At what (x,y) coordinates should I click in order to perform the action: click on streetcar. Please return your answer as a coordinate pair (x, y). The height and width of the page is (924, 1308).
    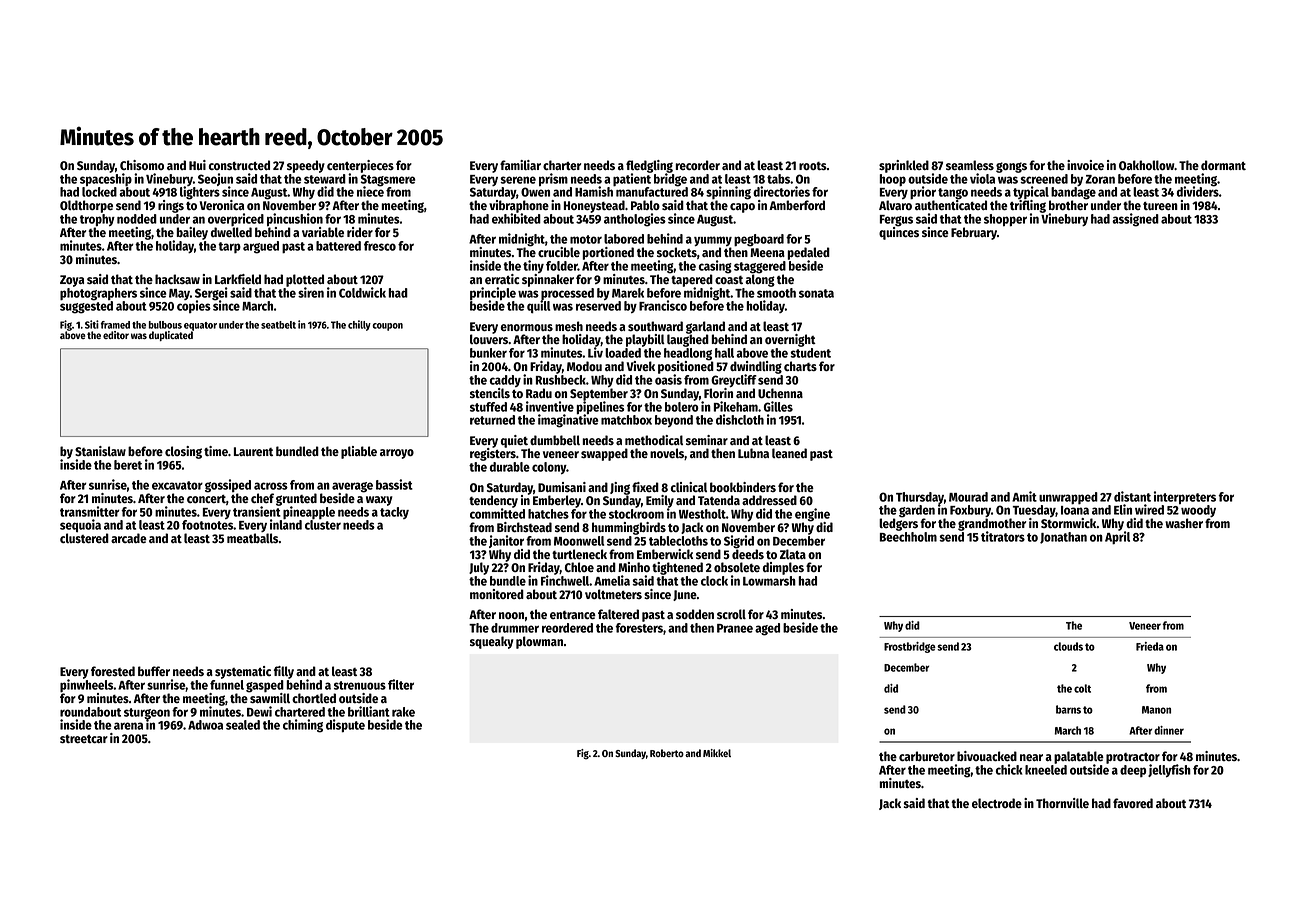
    Looking at the image, I should click on (84, 739).
